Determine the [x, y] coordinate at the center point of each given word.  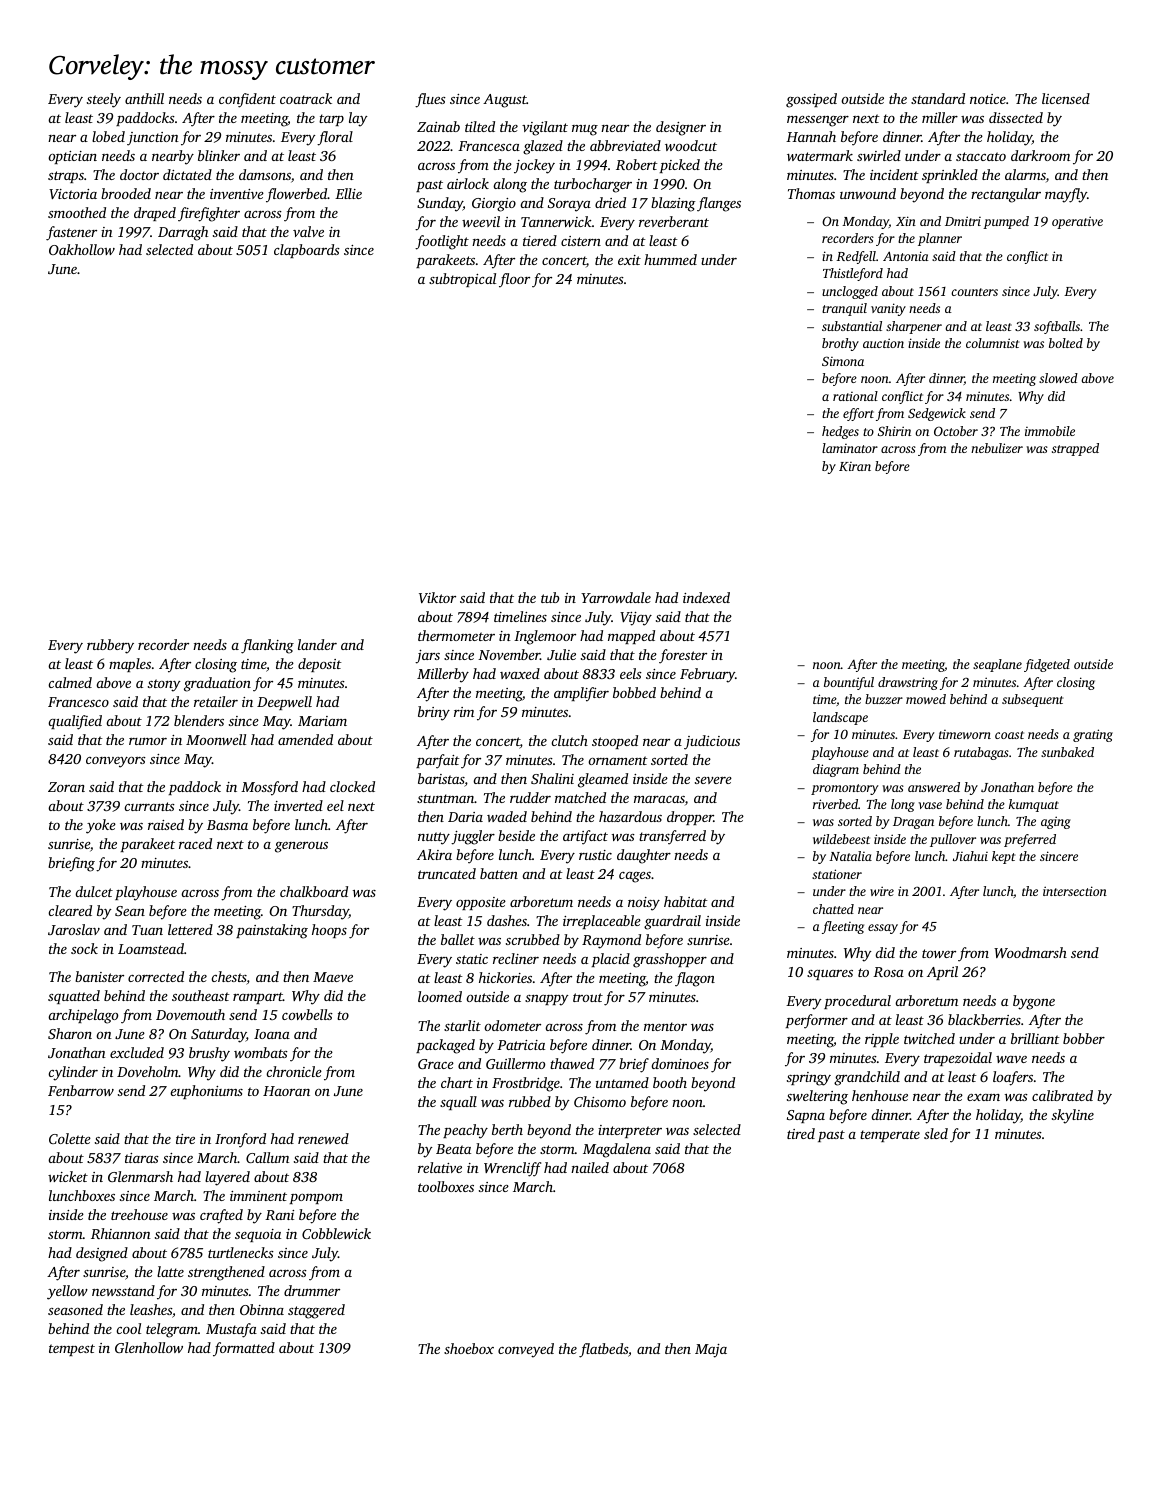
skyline [1073, 1116]
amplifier [581, 694]
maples [130, 665]
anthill [144, 98]
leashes [151, 1309]
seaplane [997, 665]
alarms [1025, 174]
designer [681, 128]
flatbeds [603, 1350]
